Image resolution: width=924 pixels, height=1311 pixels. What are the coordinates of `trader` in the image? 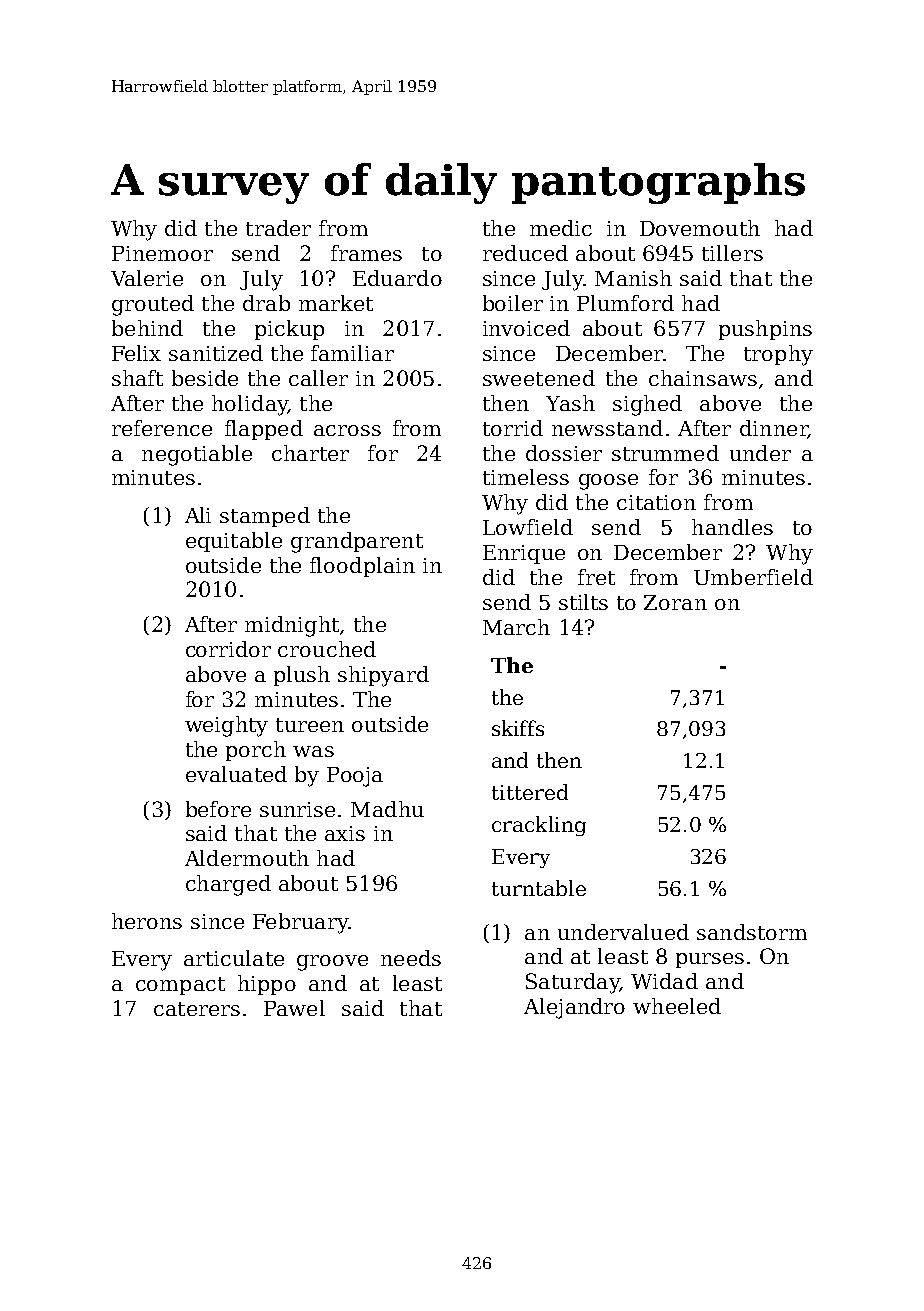 It's located at (278, 228).
